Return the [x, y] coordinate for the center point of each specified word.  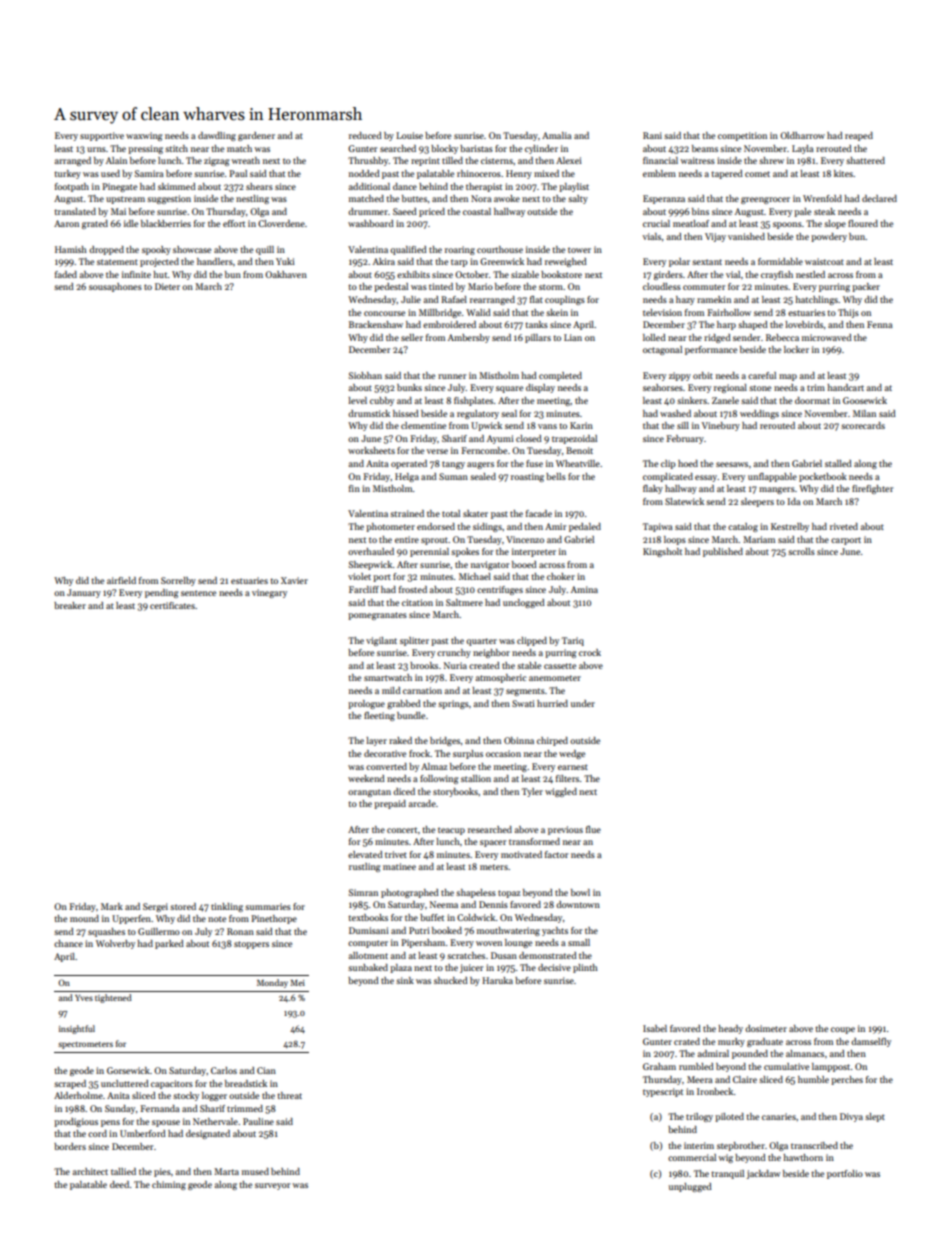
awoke [507, 198]
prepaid [390, 804]
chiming [169, 1185]
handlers [215, 261]
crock [590, 652]
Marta [226, 1171]
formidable [780, 261]
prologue [366, 704]
